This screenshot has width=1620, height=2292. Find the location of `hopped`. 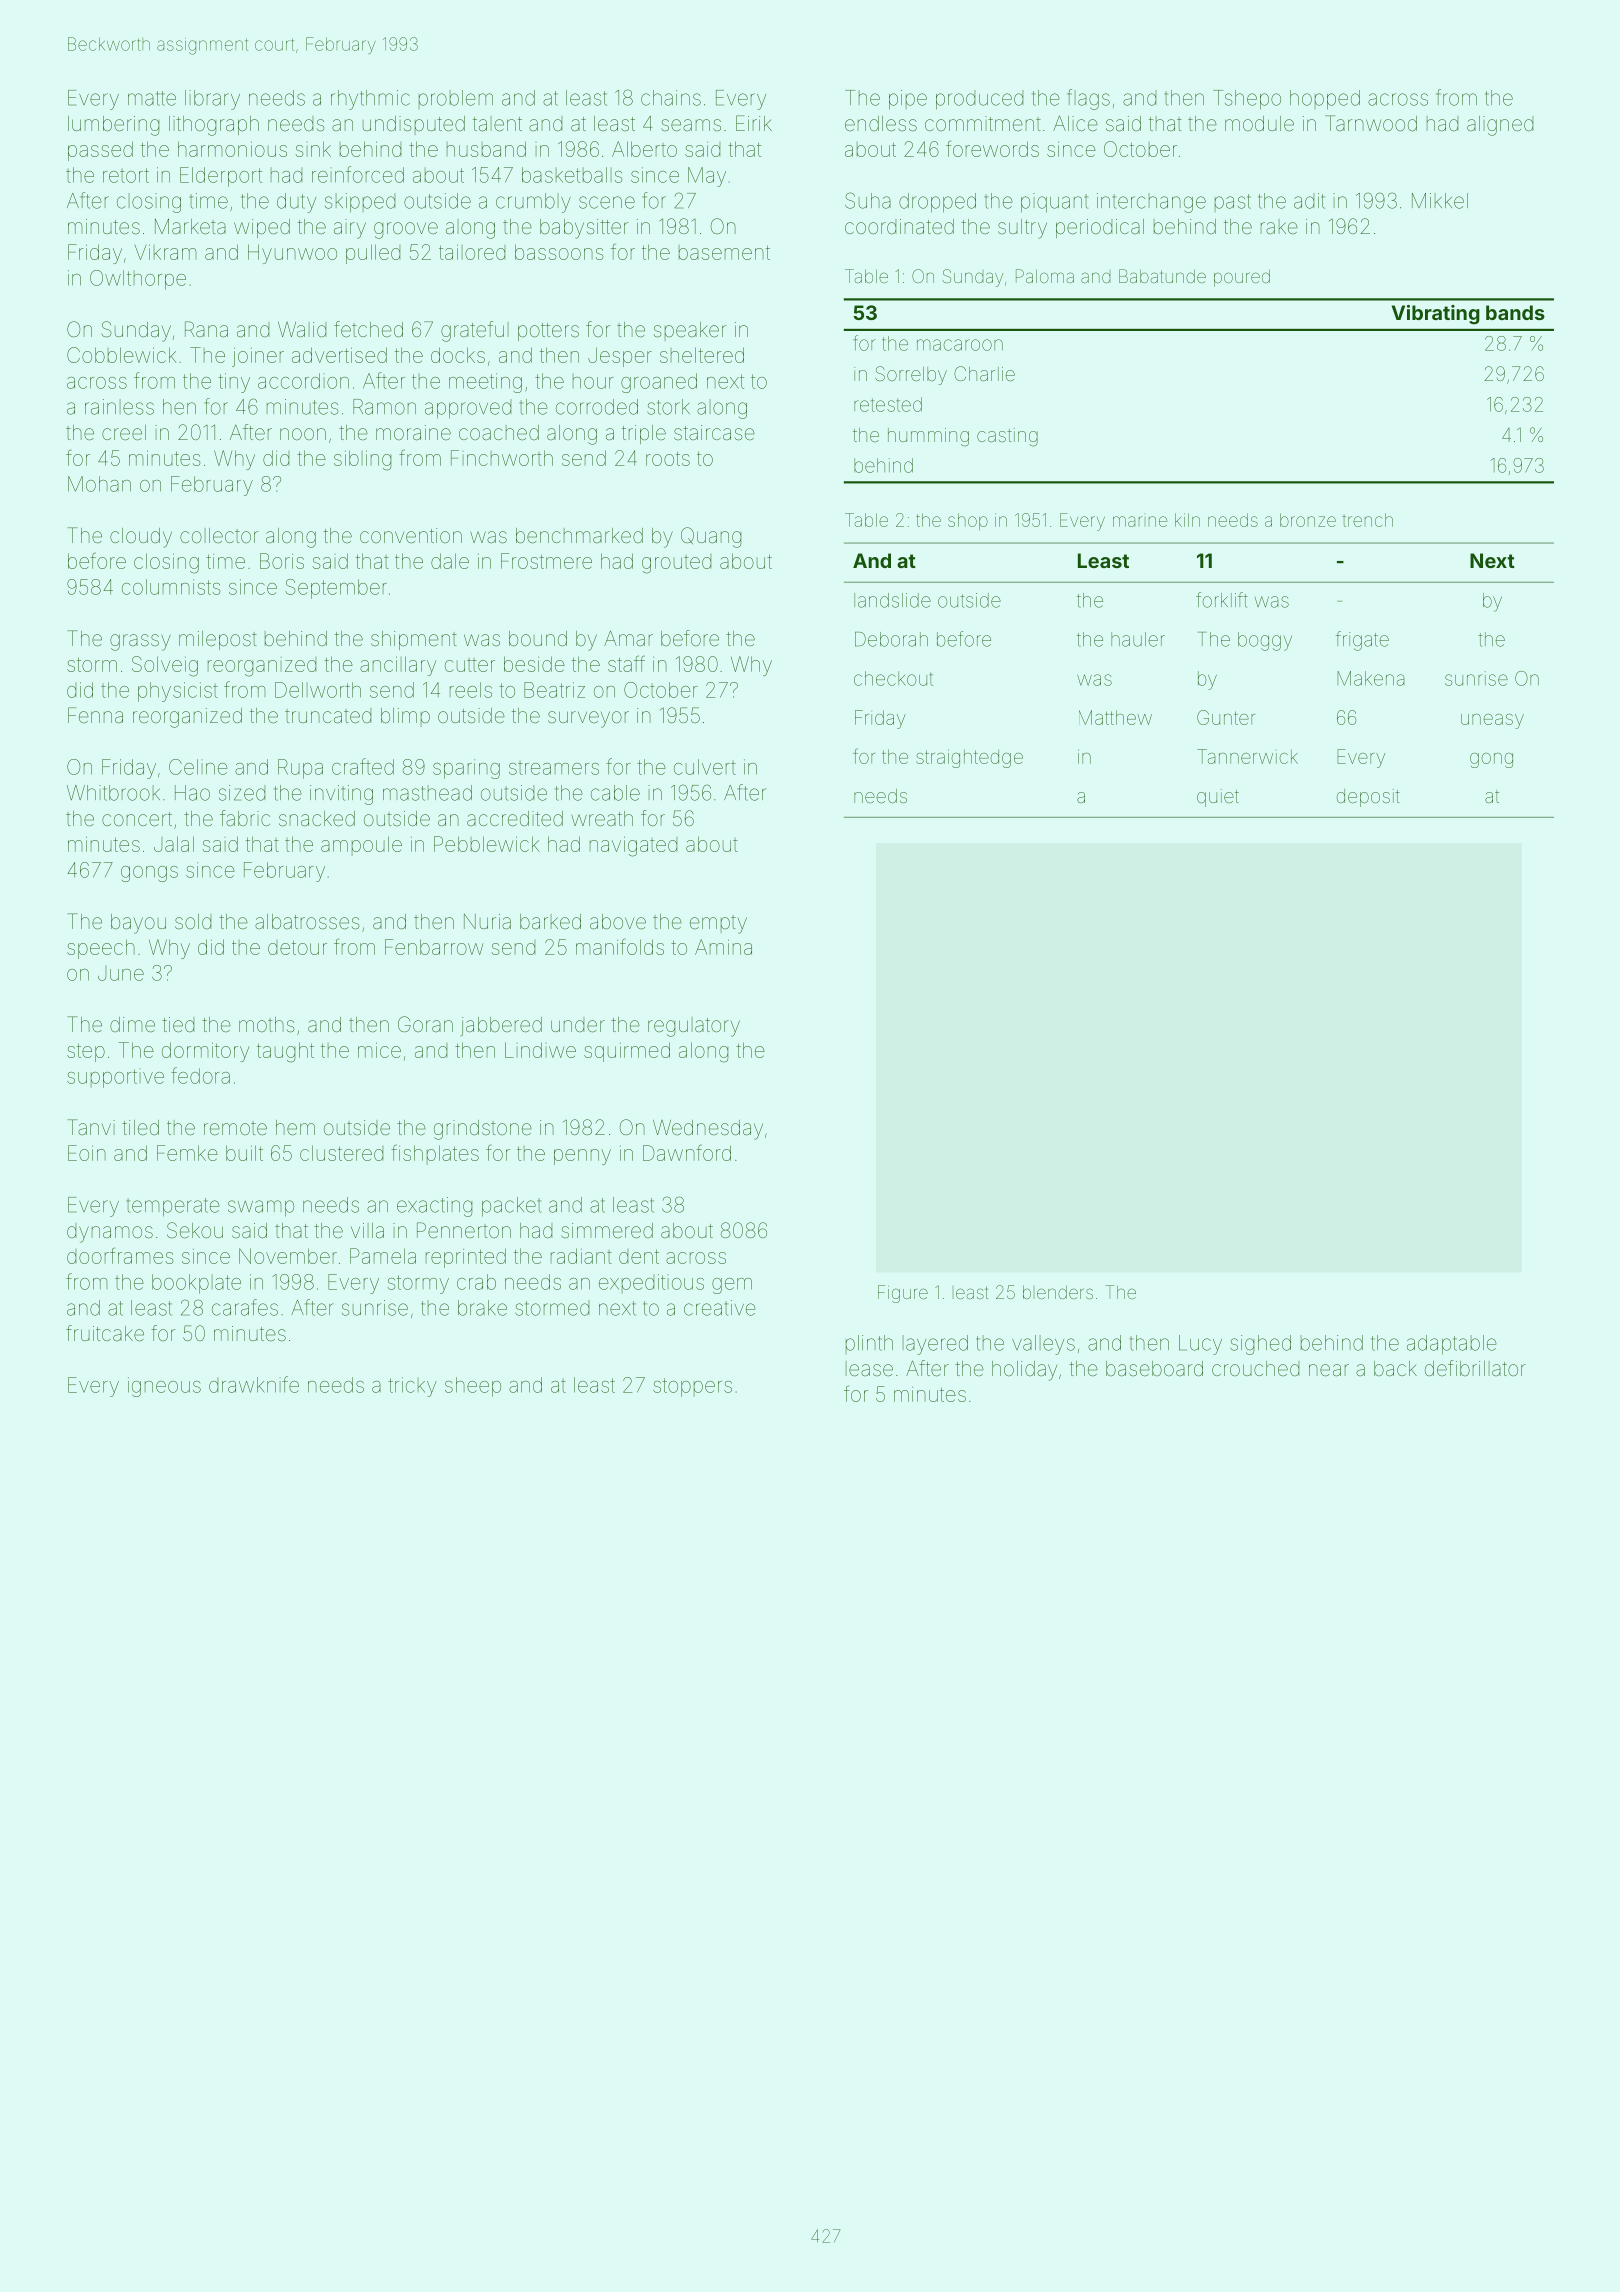

hopped is located at coordinates (1325, 100).
